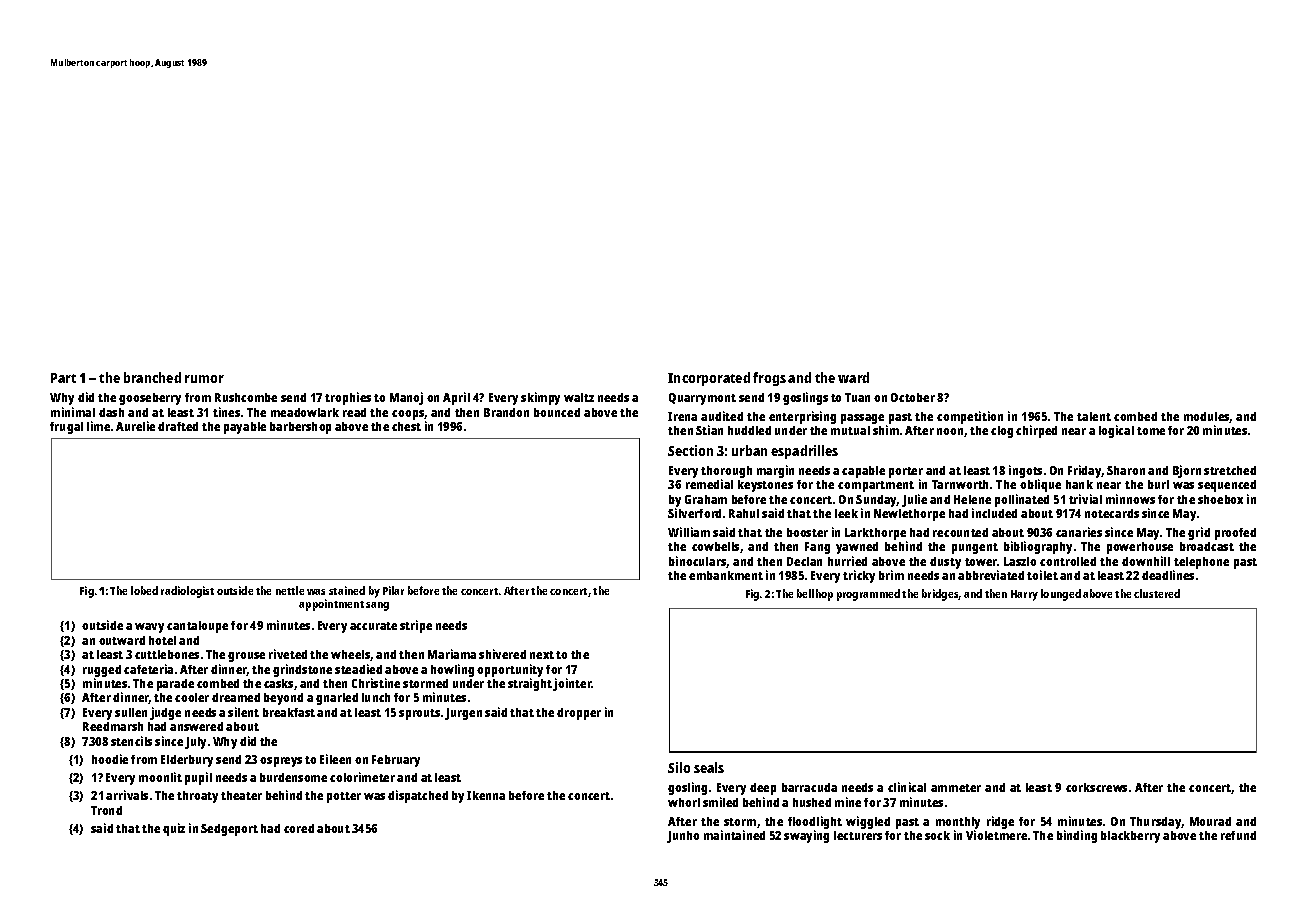  I want to click on Junho, so click(683, 837).
